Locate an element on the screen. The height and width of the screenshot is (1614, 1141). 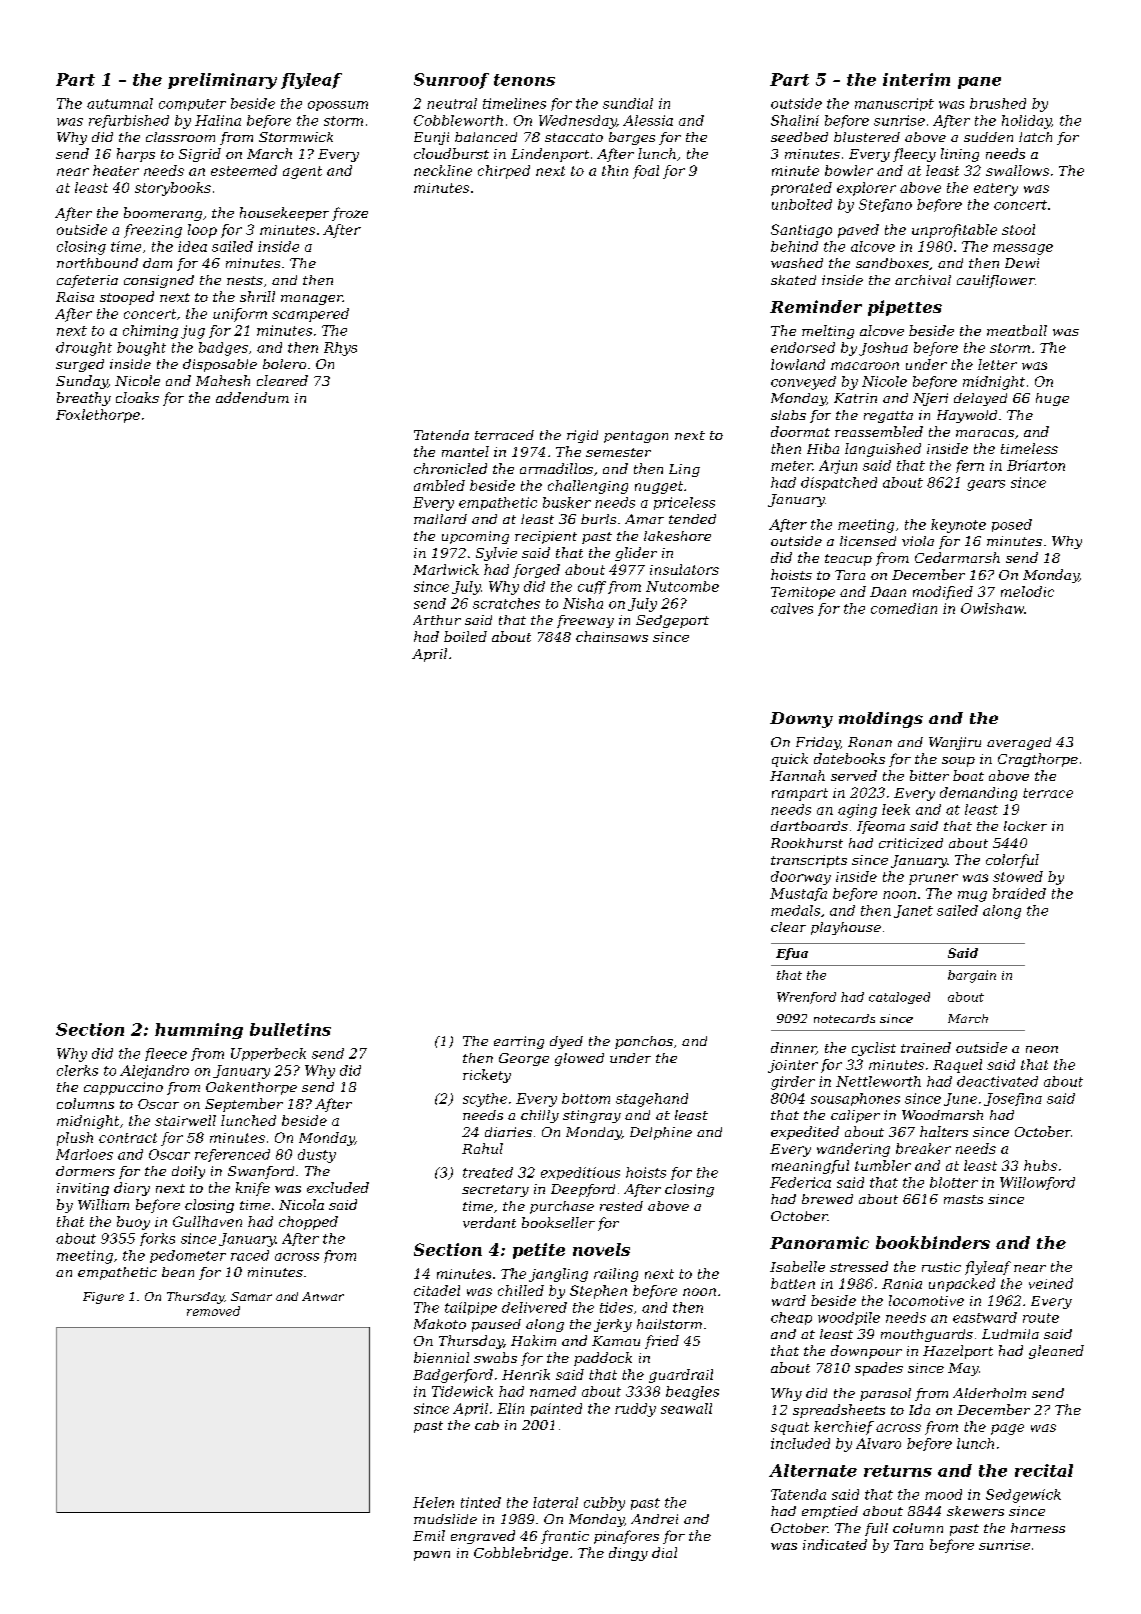
pawn is located at coordinates (432, 1556).
